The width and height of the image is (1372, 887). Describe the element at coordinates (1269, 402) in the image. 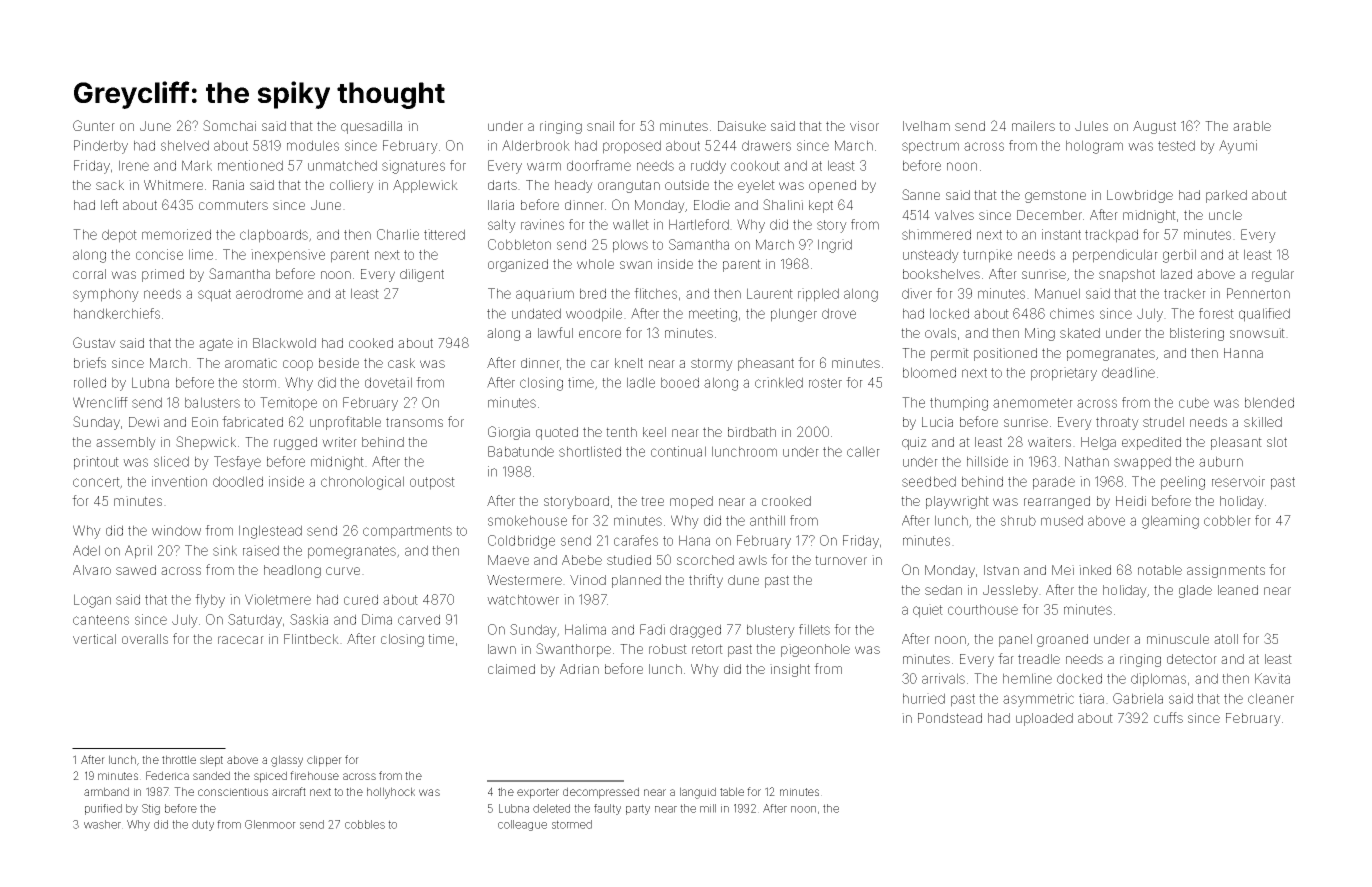

I see `blended` at that location.
